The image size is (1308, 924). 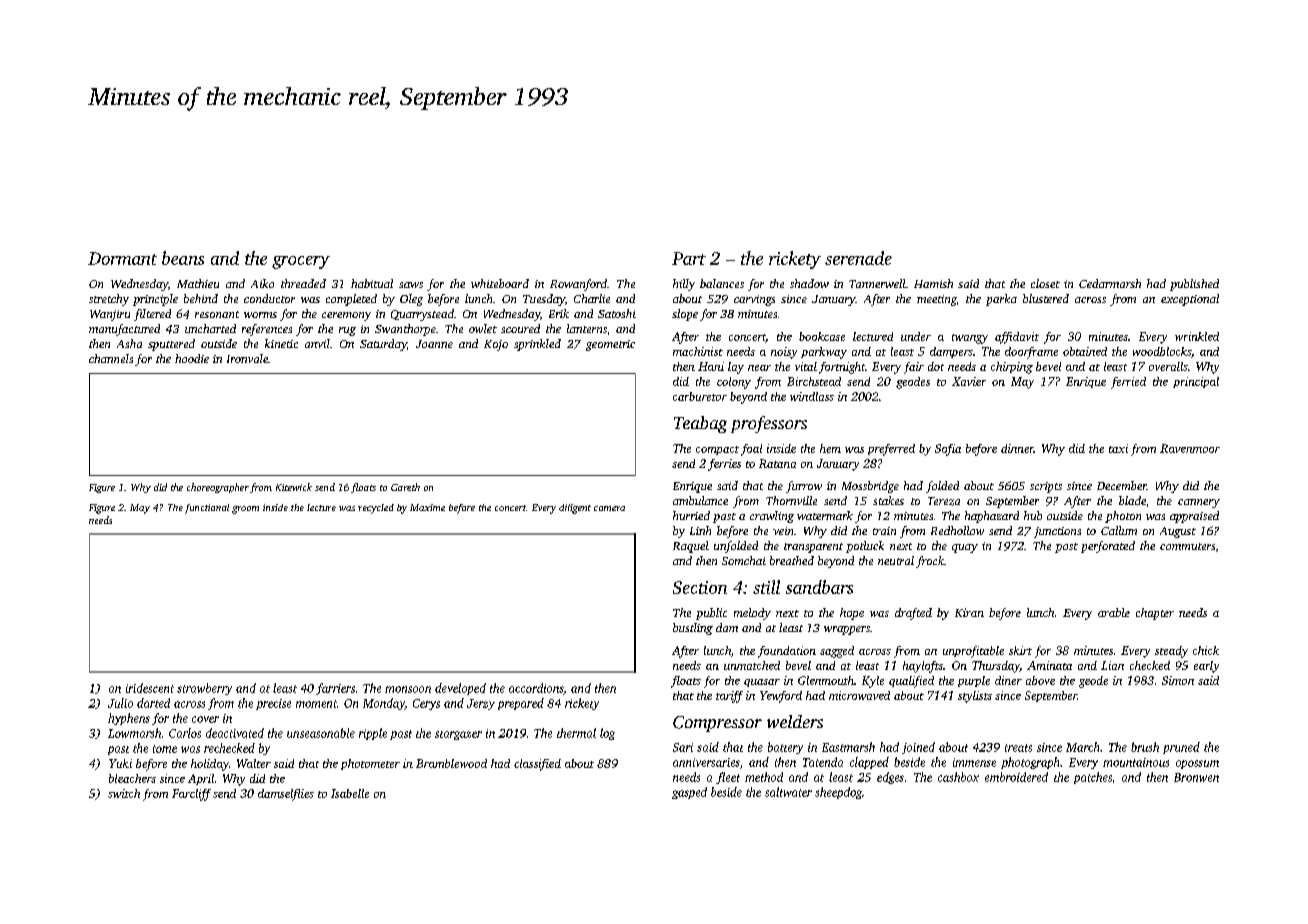 I want to click on twangy, so click(x=970, y=339).
